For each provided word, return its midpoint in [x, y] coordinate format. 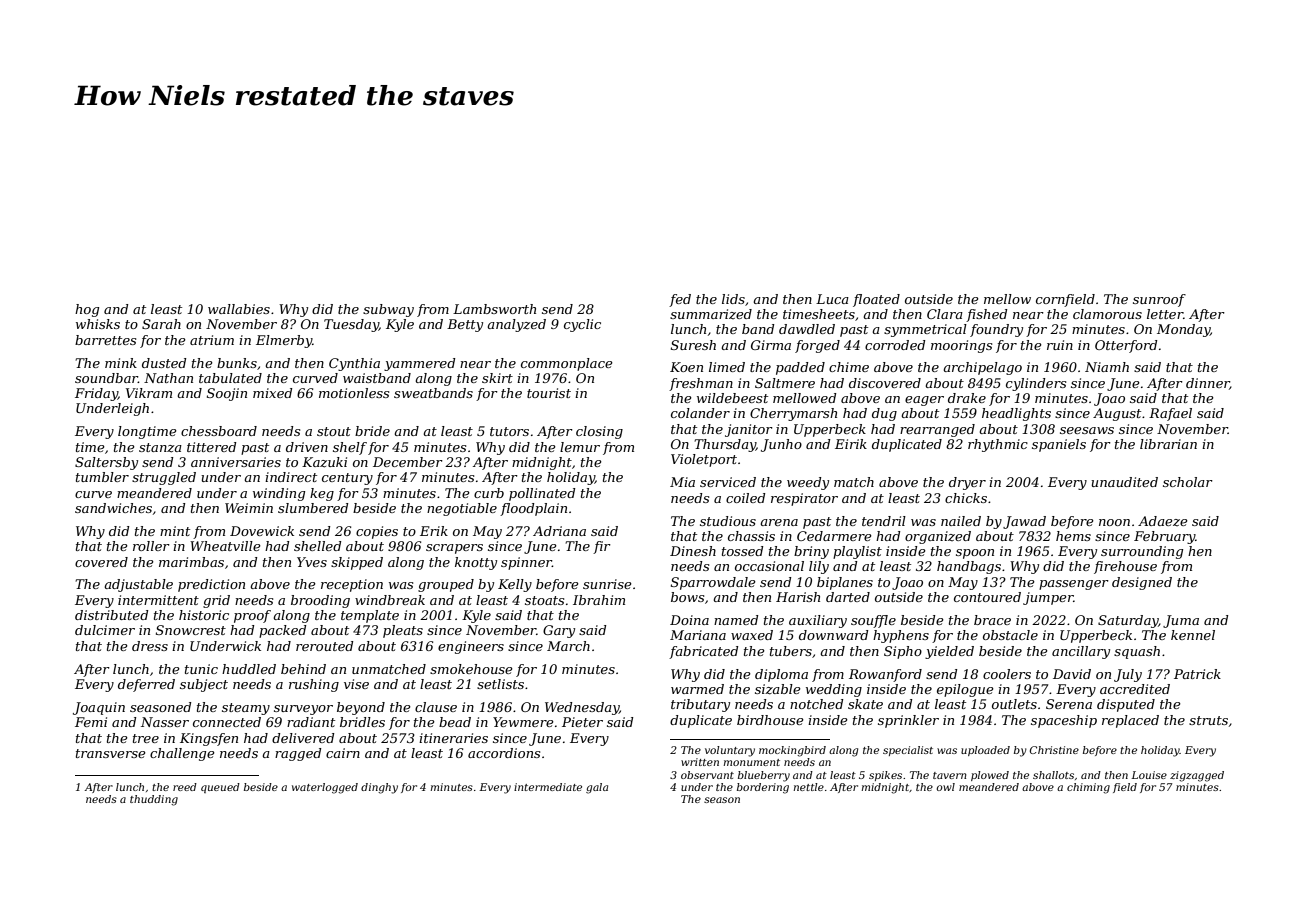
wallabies [239, 309]
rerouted [325, 646]
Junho [781, 445]
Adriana [559, 531]
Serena [1069, 704]
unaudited [1124, 482]
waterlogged [325, 788]
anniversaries [236, 462]
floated [876, 300]
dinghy [379, 788]
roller [151, 546]
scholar [1188, 482]
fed [680, 300]
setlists [500, 684]
